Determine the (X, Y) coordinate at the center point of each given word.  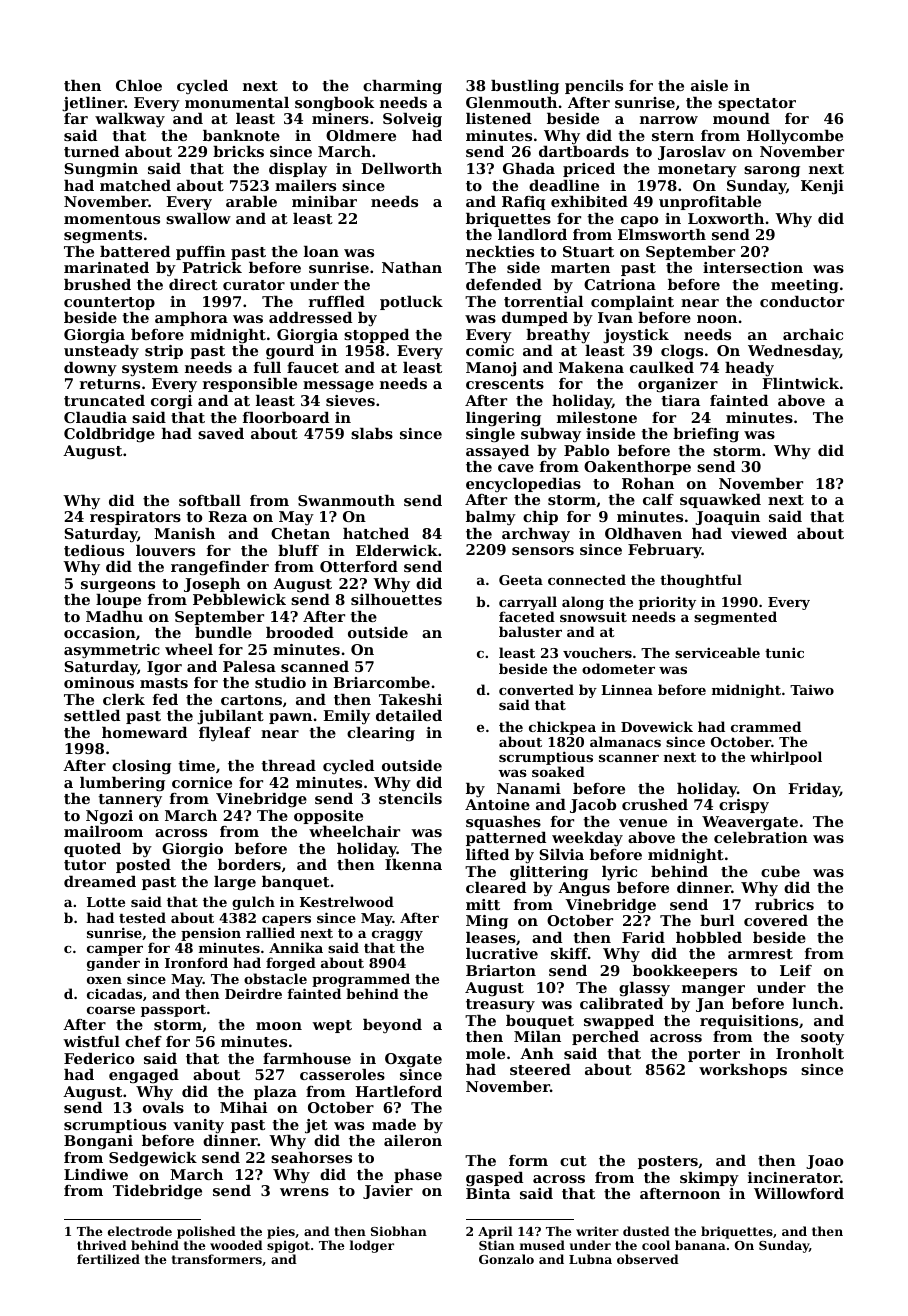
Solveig (412, 120)
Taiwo (812, 689)
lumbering (122, 784)
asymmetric (112, 651)
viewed (759, 533)
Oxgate (413, 1060)
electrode (140, 1231)
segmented (735, 618)
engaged (144, 1076)
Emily (346, 717)
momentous (112, 219)
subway (551, 435)
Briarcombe (381, 682)
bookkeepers (685, 972)
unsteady (101, 352)
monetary (697, 170)
